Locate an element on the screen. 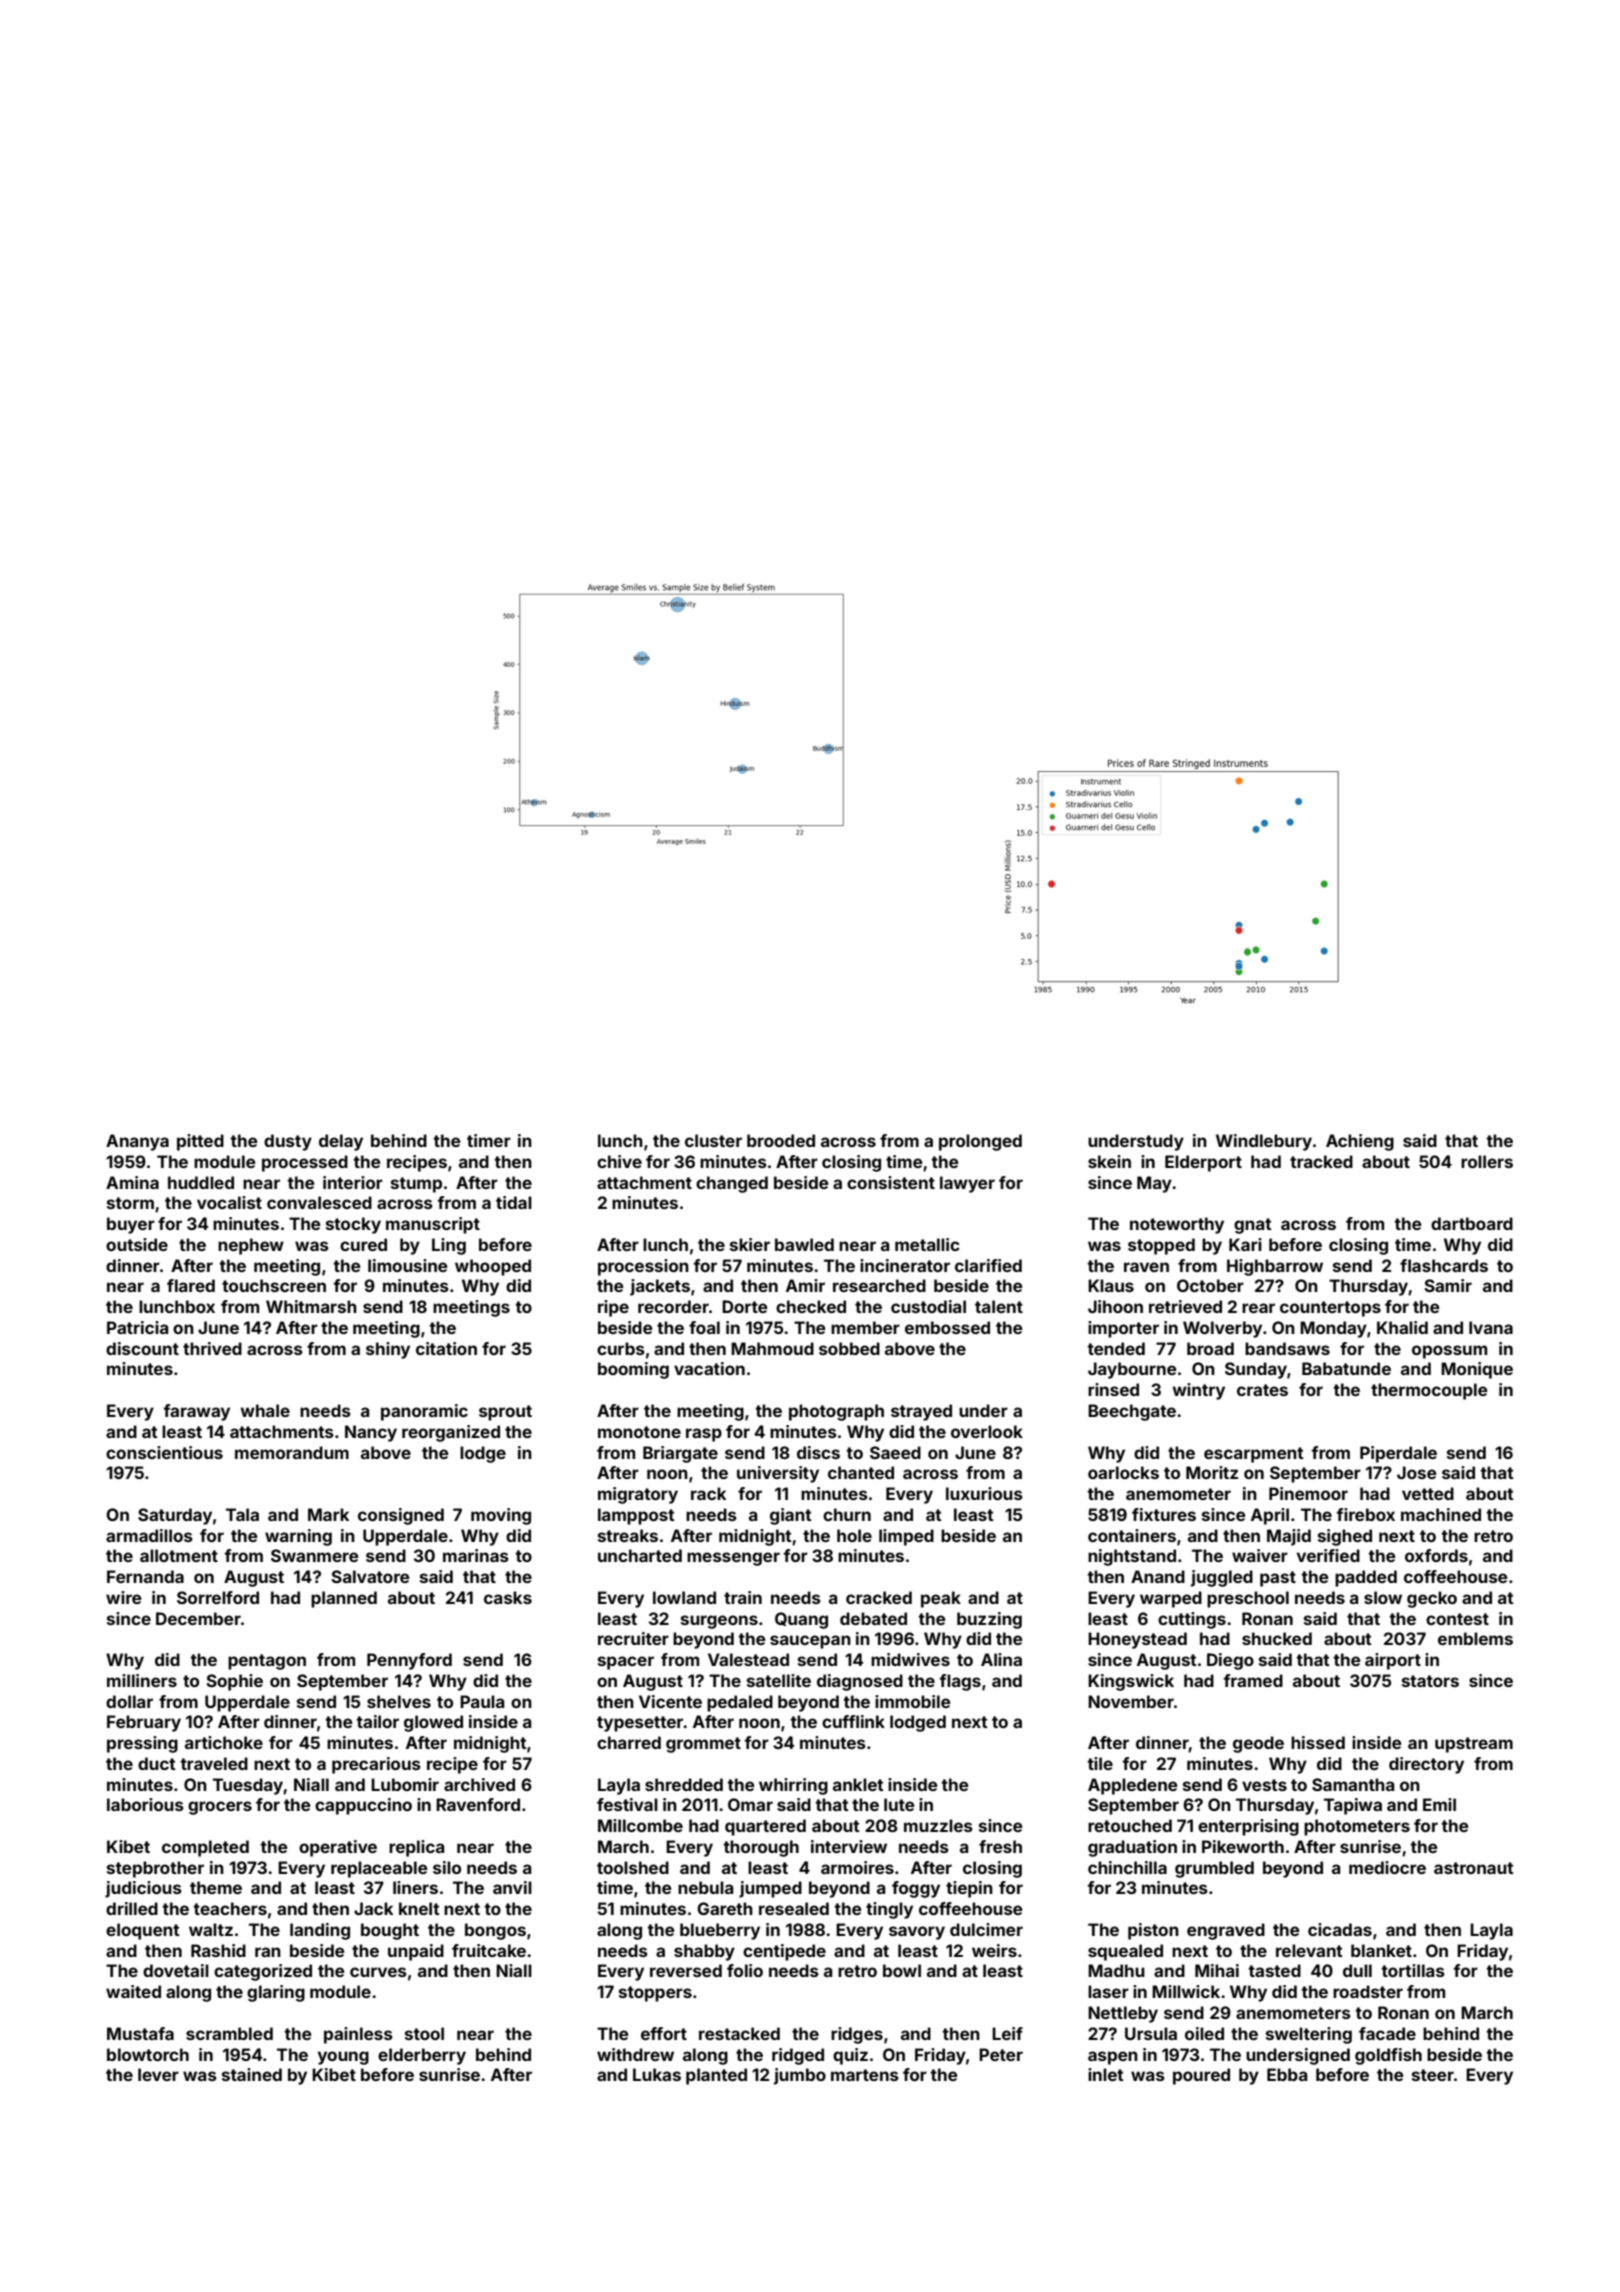 This screenshot has height=2292, width=1620. reorganized is located at coordinates (451, 1433).
